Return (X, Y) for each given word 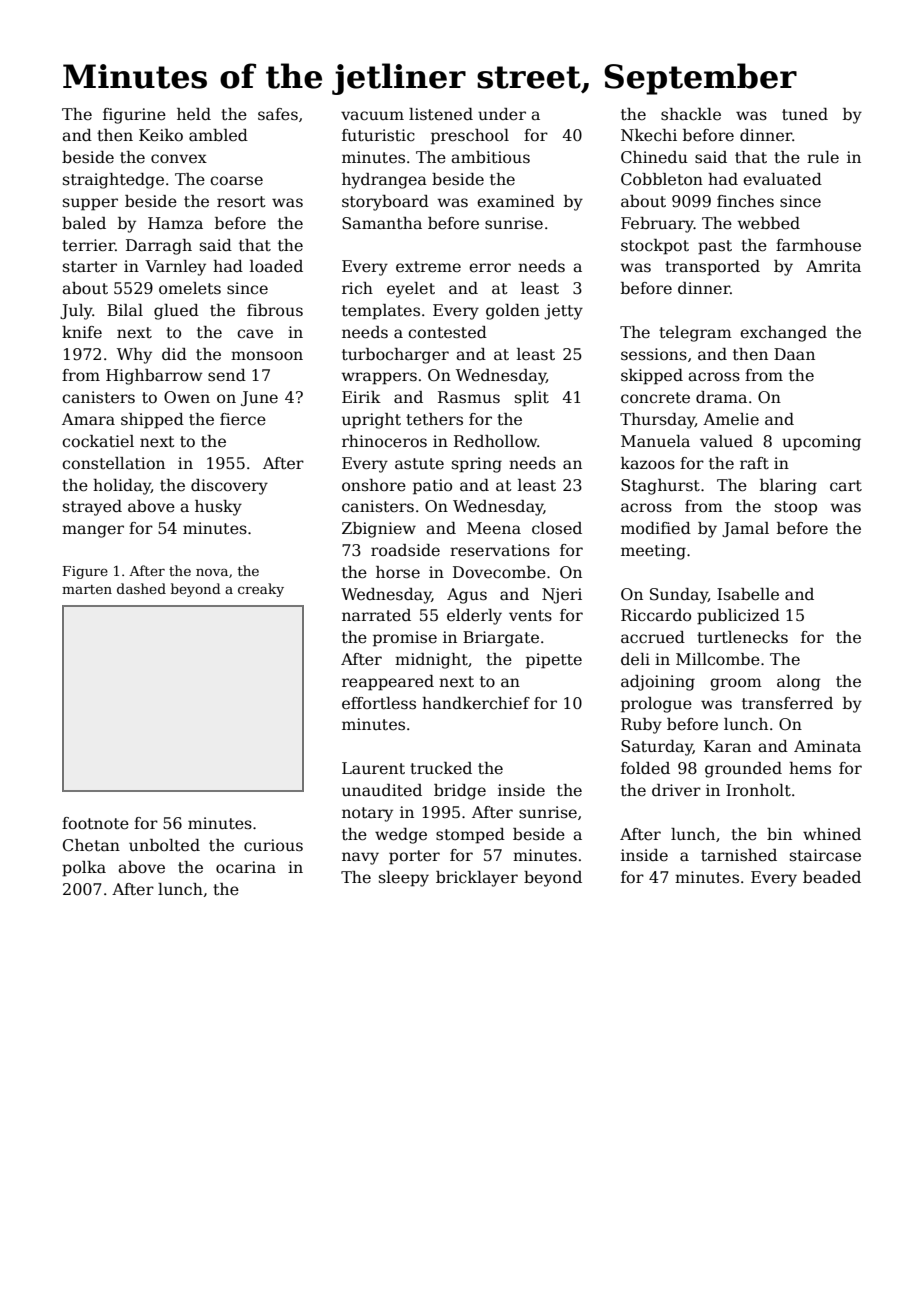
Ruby (641, 726)
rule (823, 157)
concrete (655, 398)
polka (84, 869)
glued (176, 312)
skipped (652, 377)
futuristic (378, 135)
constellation (113, 463)
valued (726, 441)
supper (90, 204)
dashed (141, 588)
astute (419, 464)
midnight (431, 661)
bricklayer (477, 879)
